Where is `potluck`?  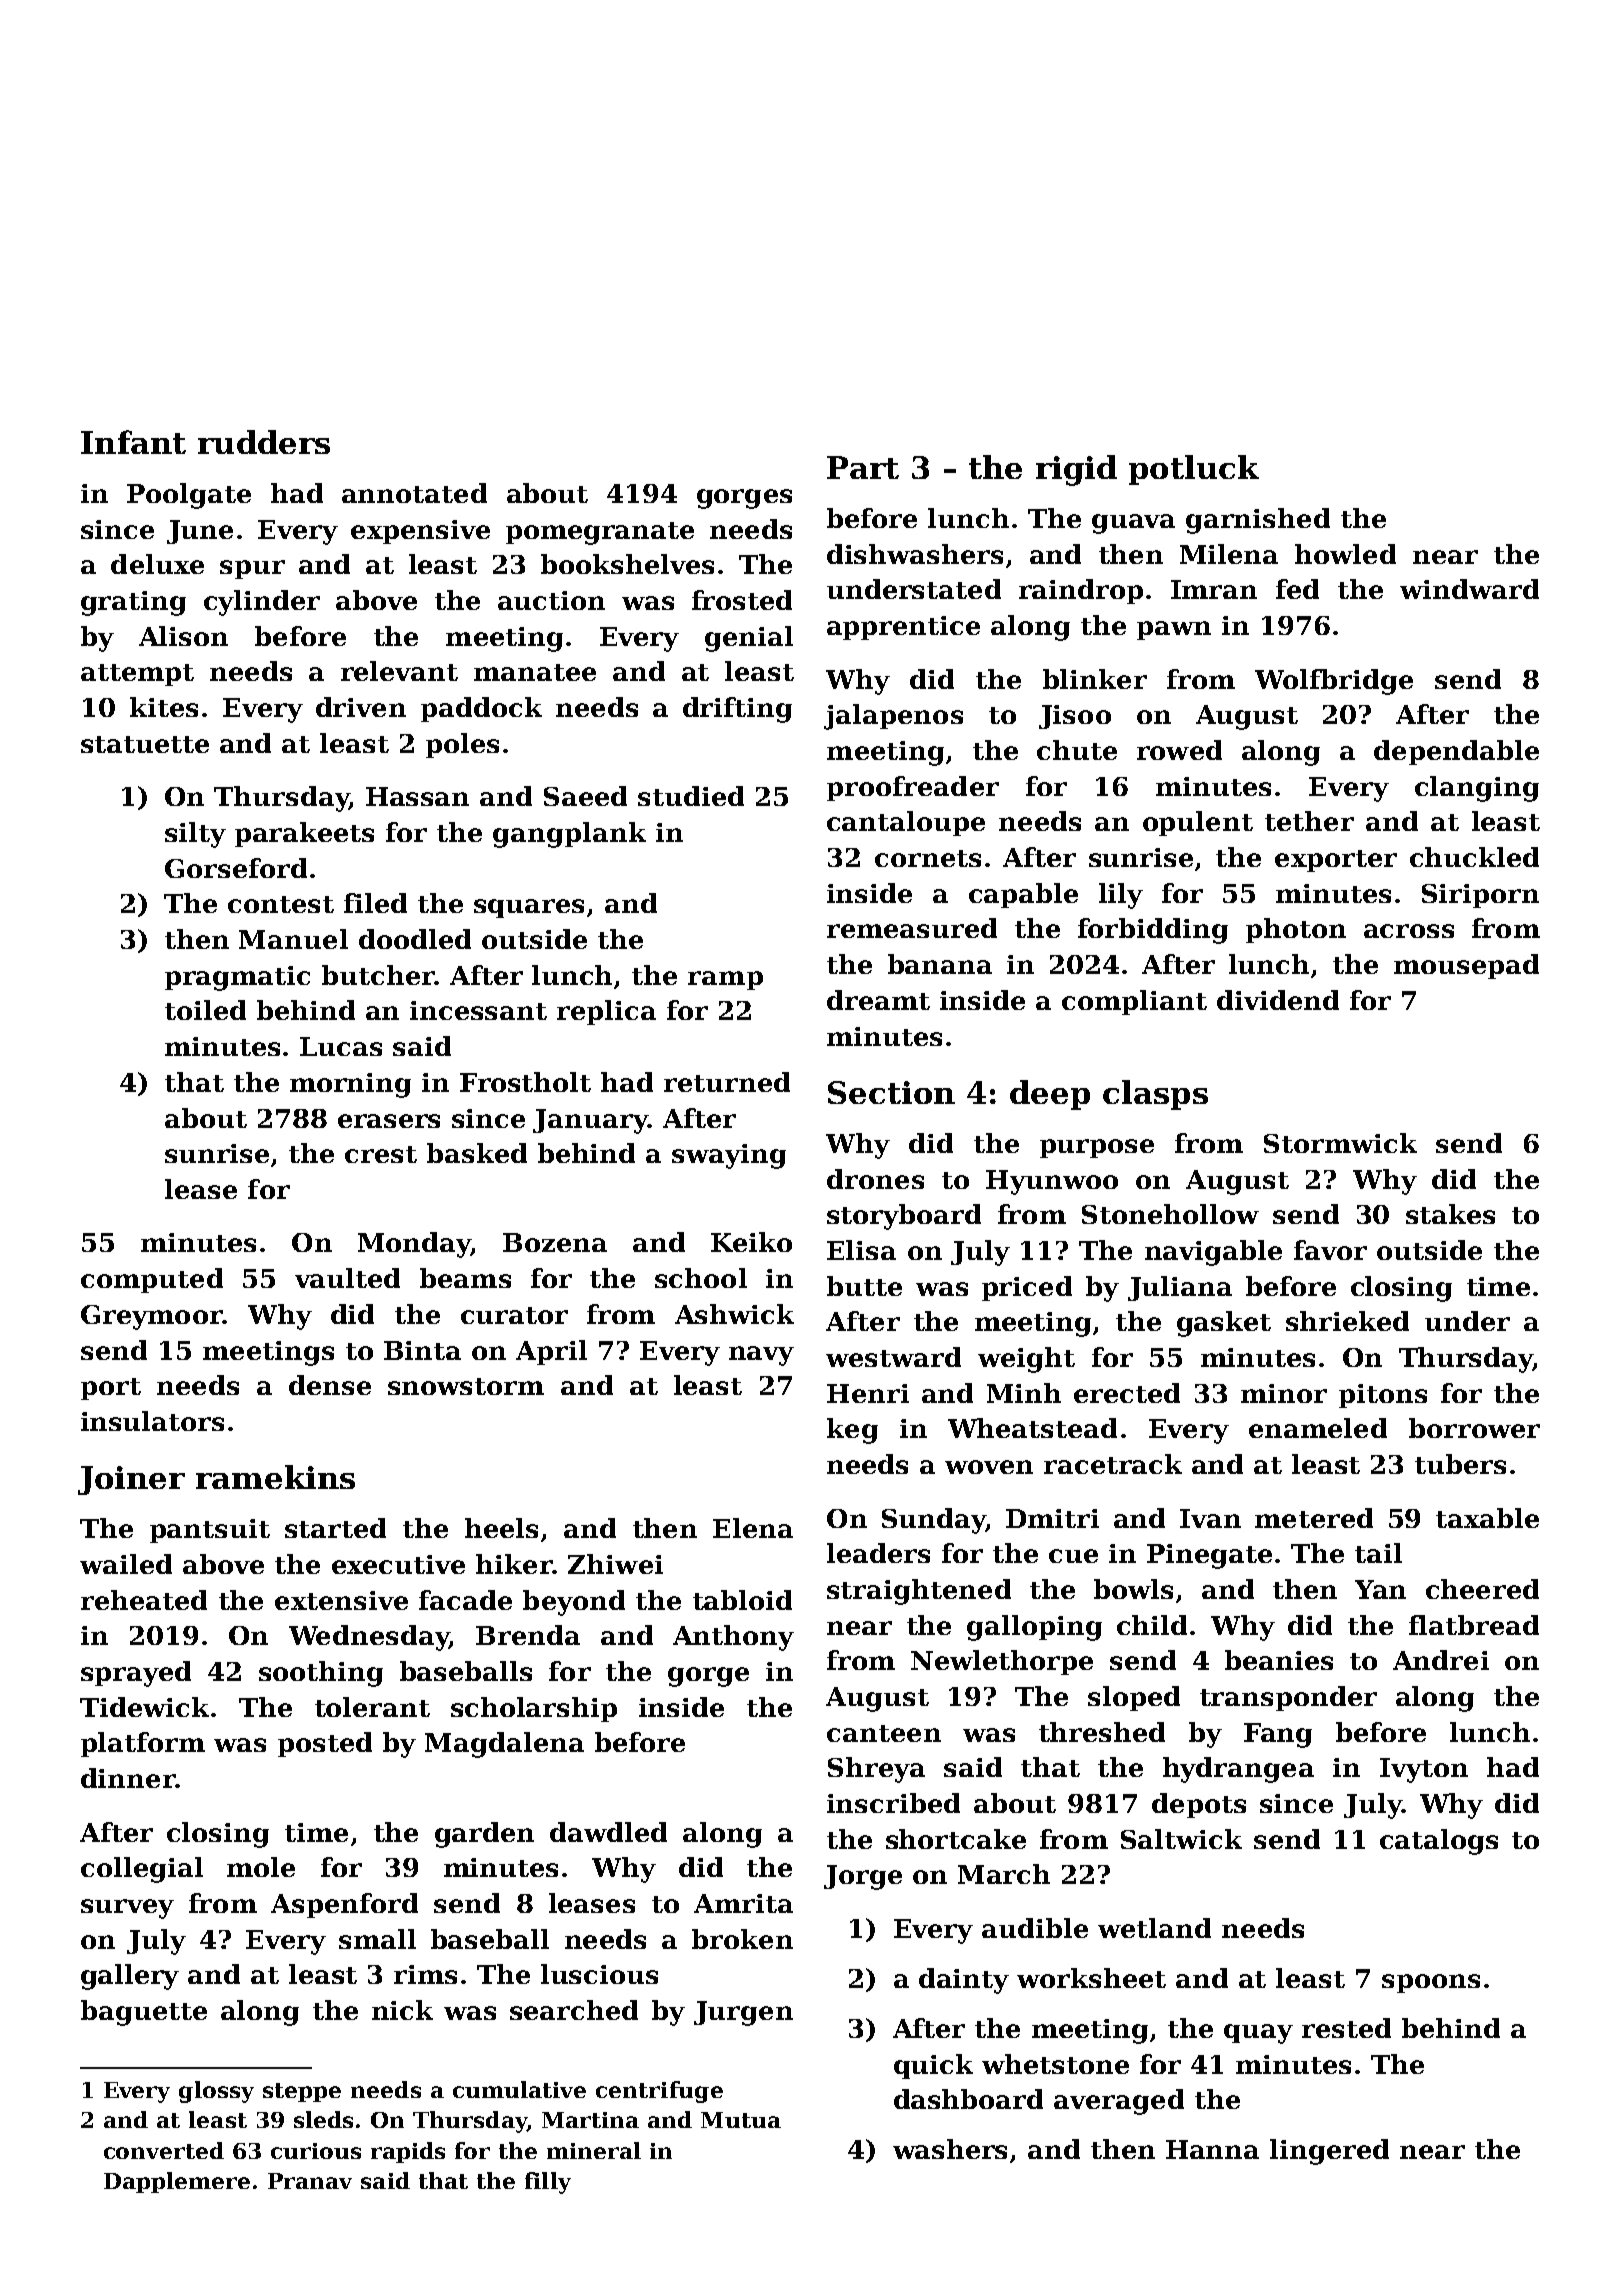 potluck is located at coordinates (1194, 470).
